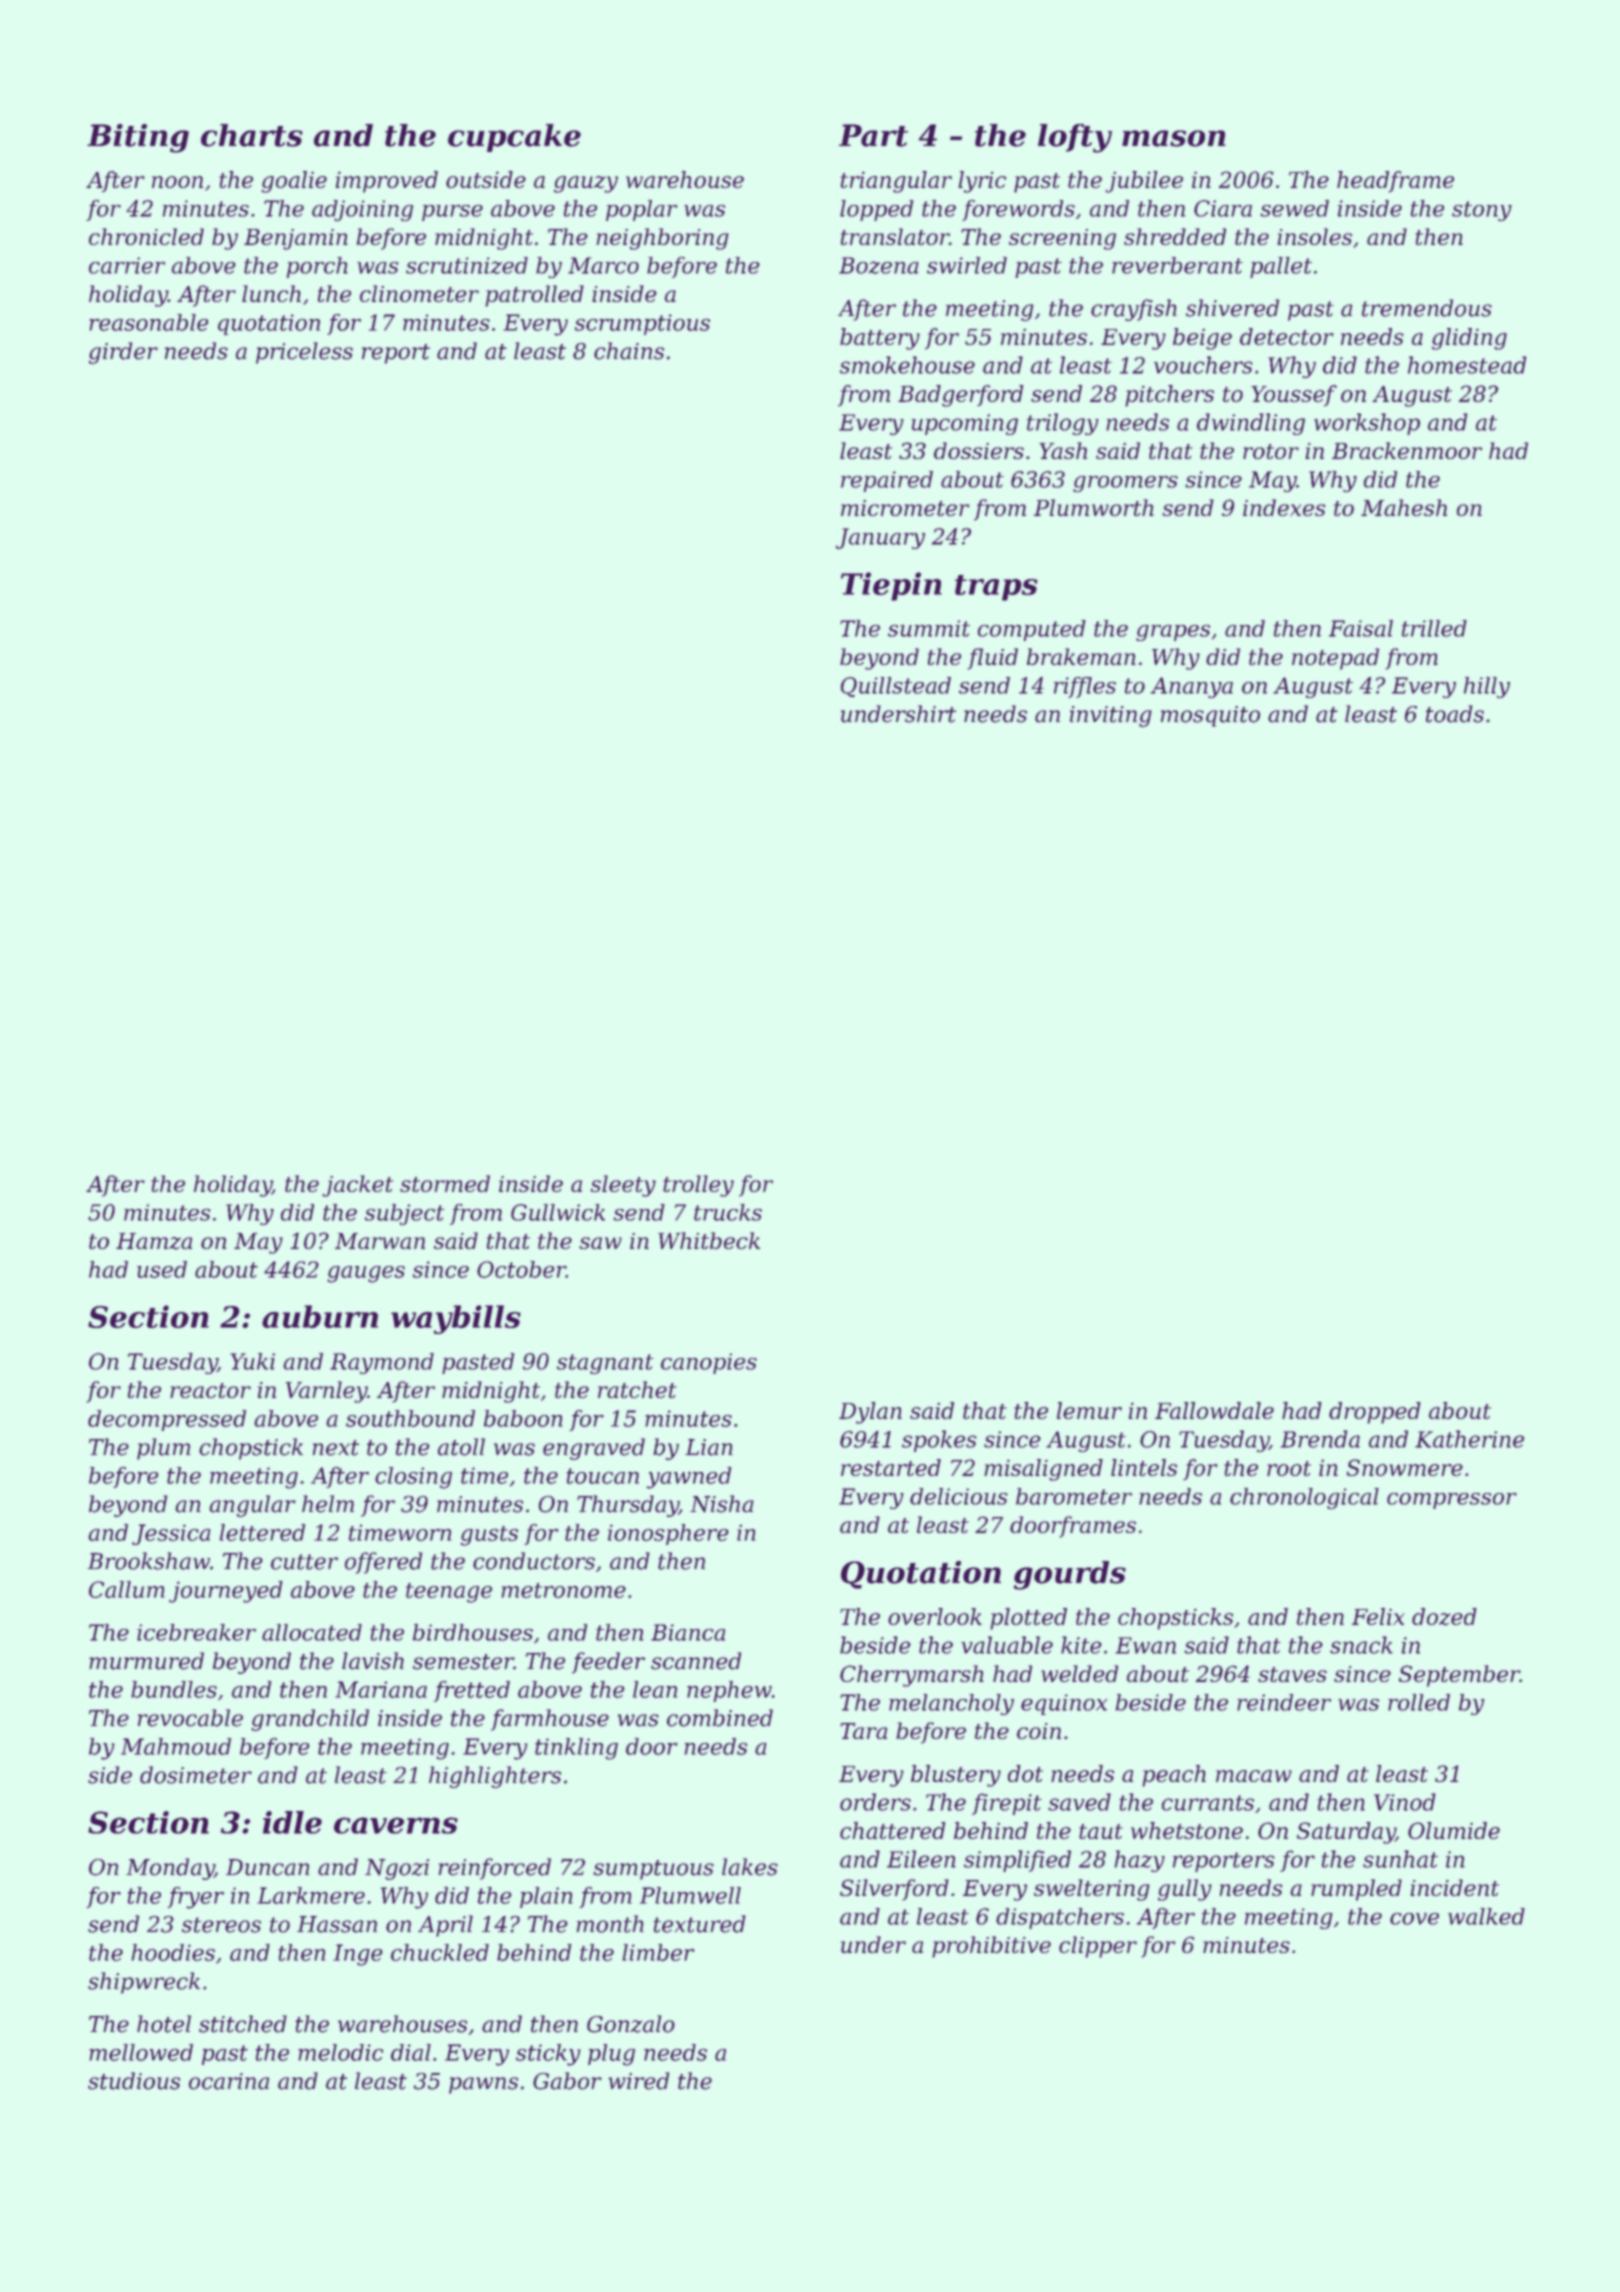 The width and height of the document is (1620, 2292). Describe the element at coordinates (1395, 182) in the document. I see `headframe` at that location.
